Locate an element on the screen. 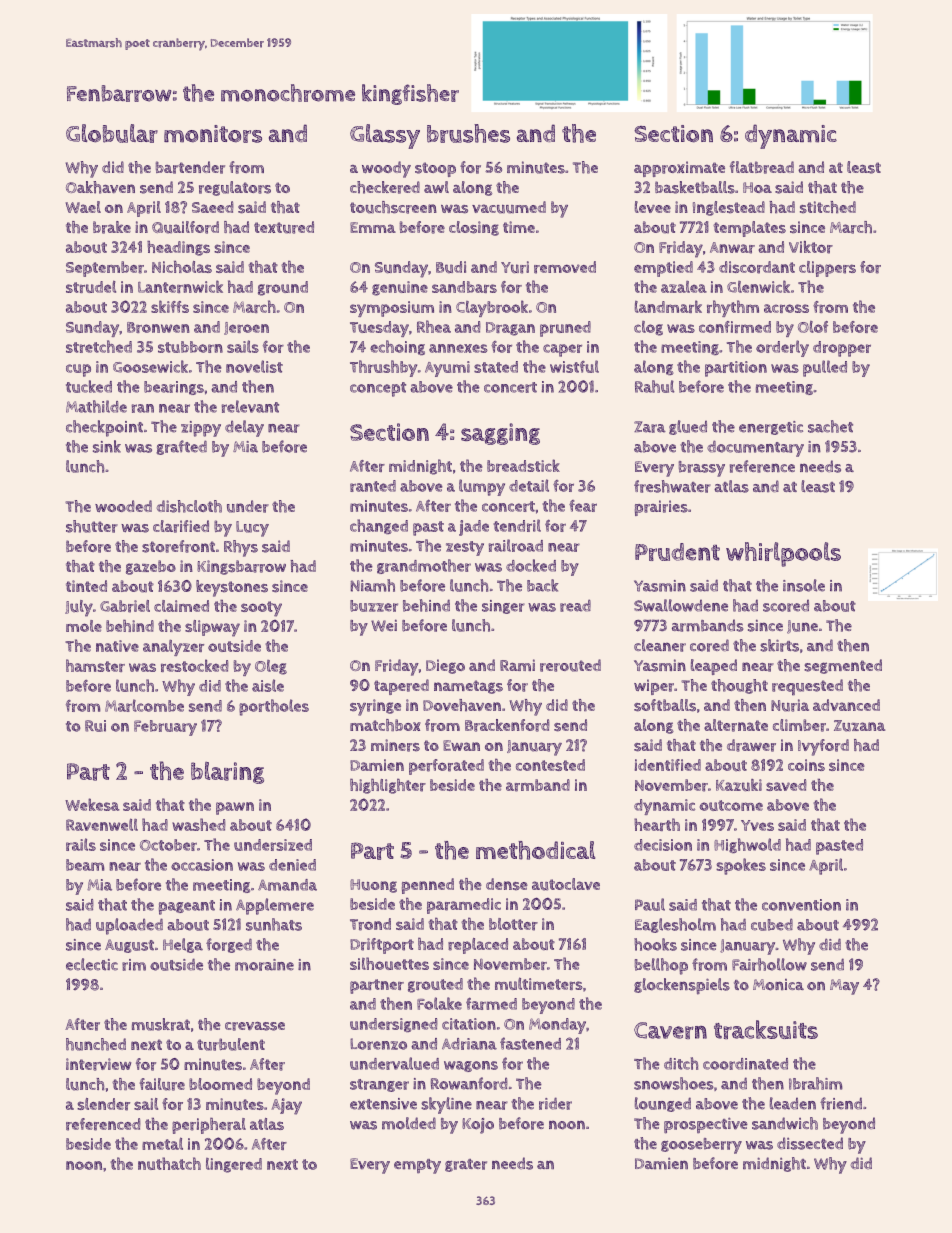 This screenshot has height=1233, width=952. clippers is located at coordinates (827, 269).
